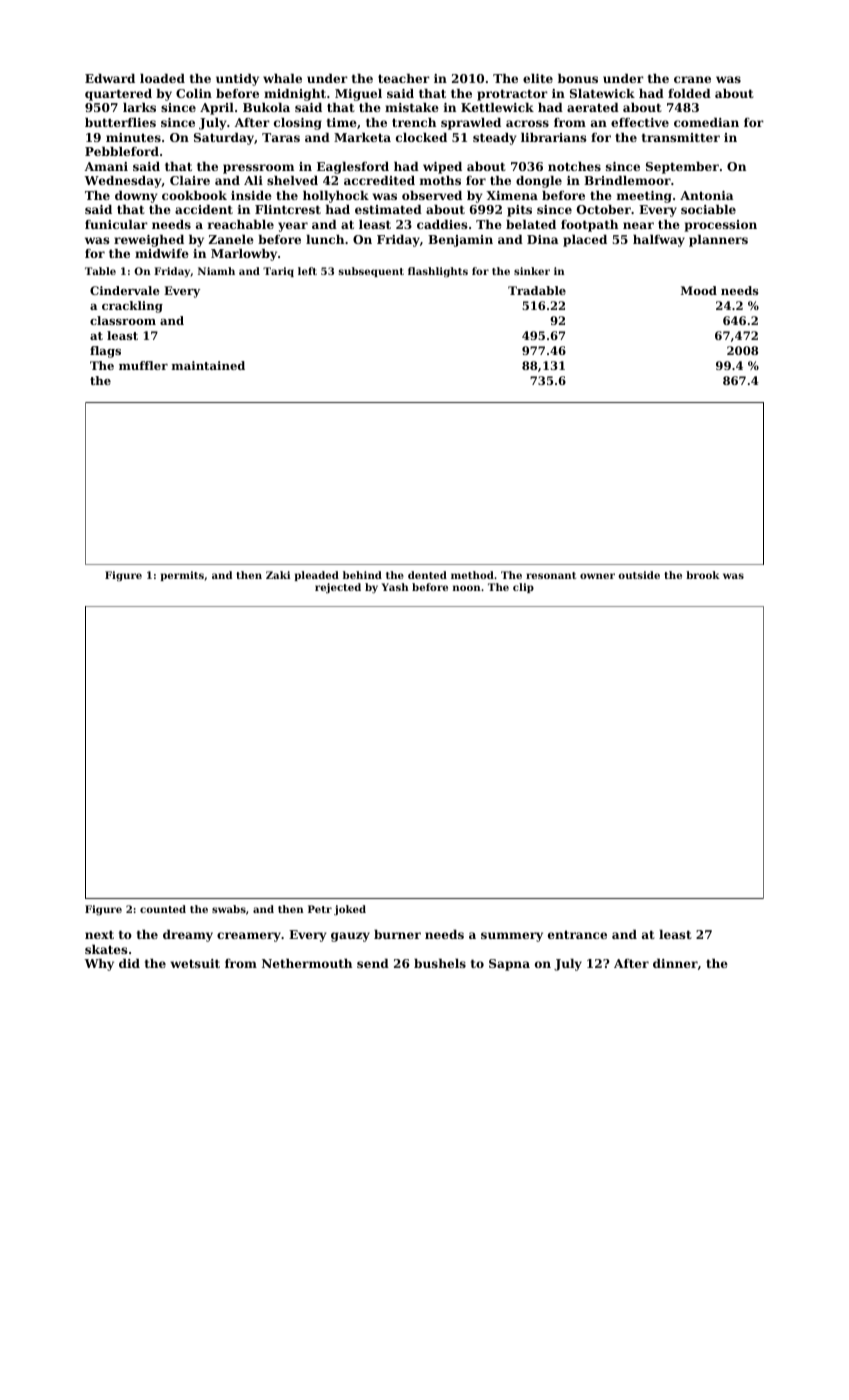 This image has width=849, height=1400. I want to click on owner, so click(597, 576).
